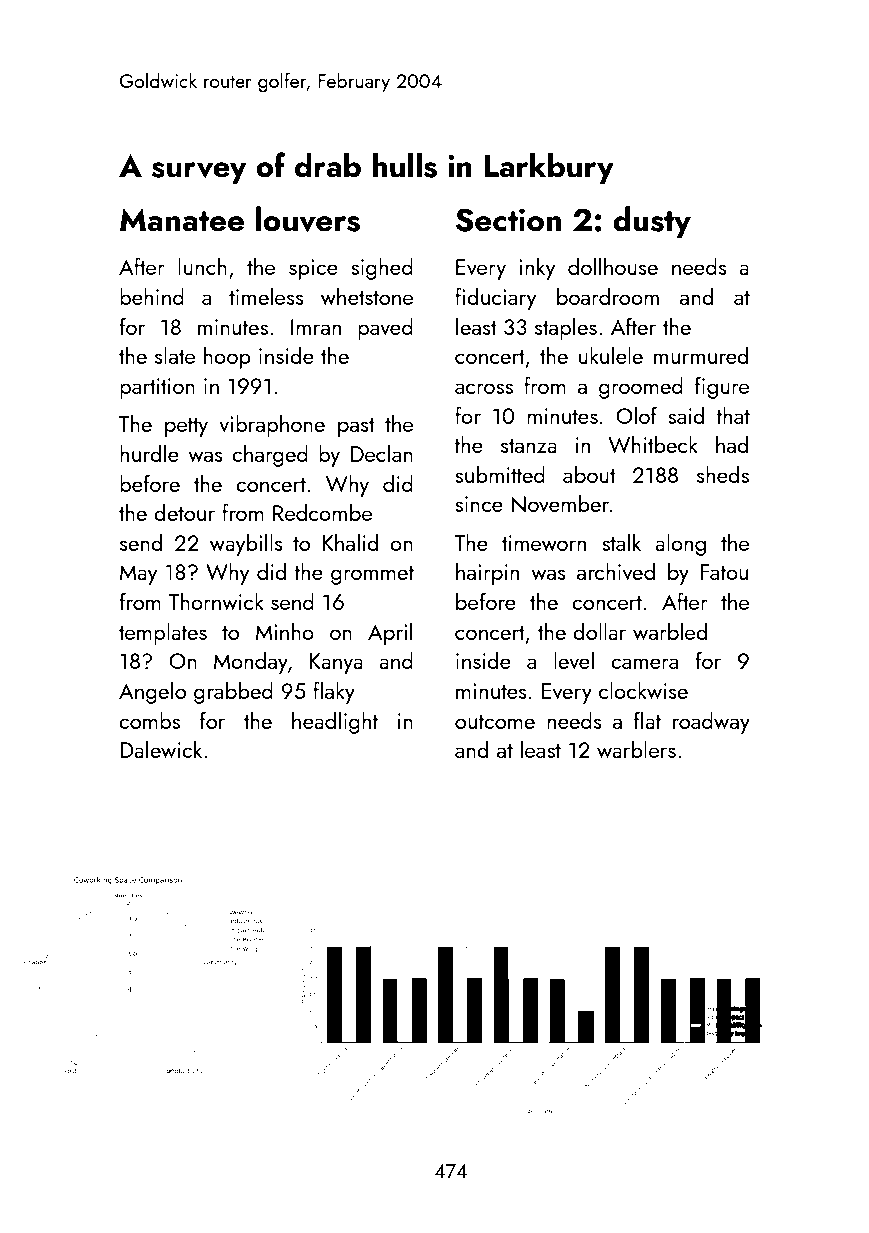 The image size is (869, 1233). Describe the element at coordinates (723, 474) in the page. I see `sheds` at that location.
